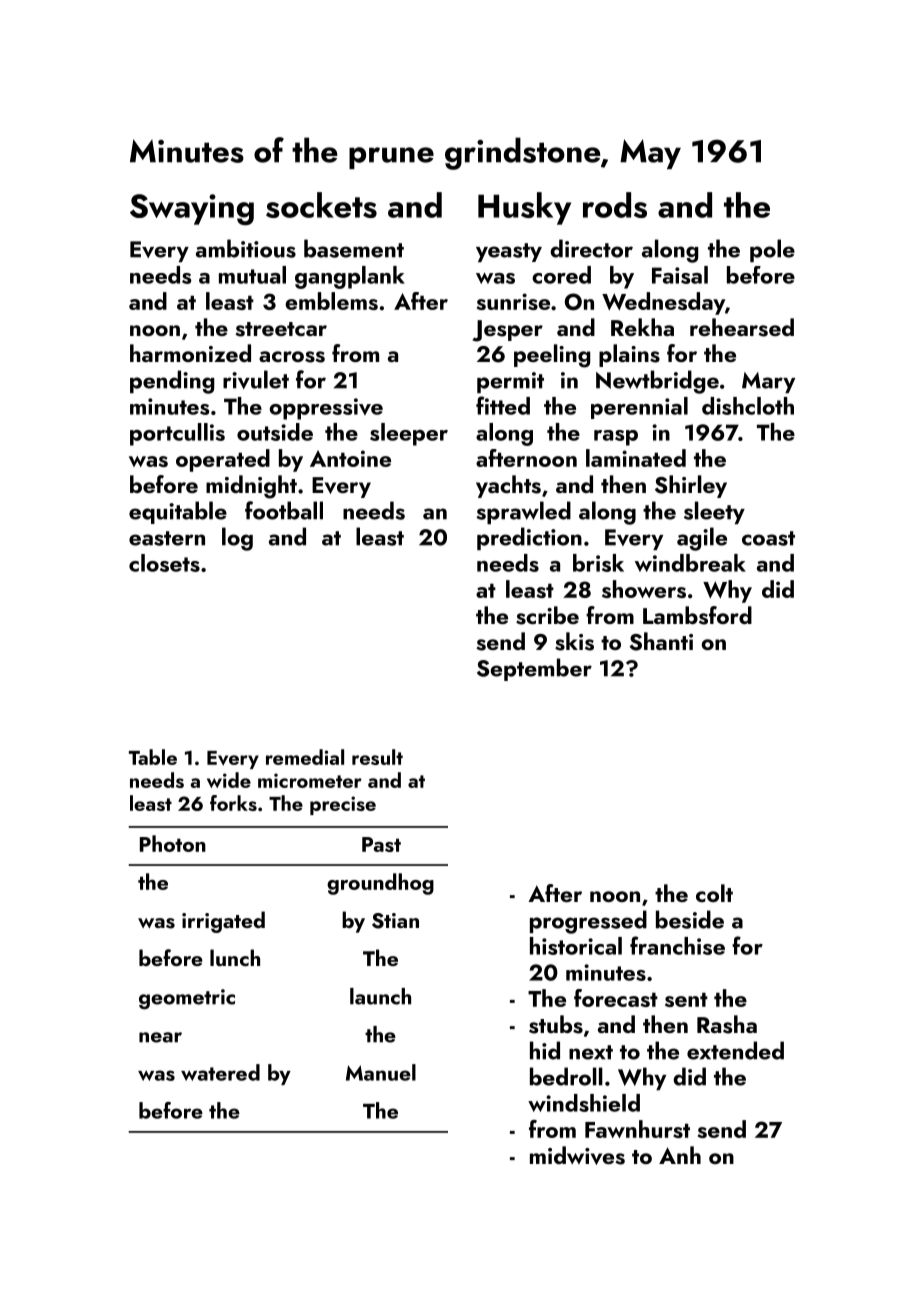 The height and width of the document is (1311, 924). What do you see at coordinates (552, 356) in the document?
I see `peeling` at bounding box center [552, 356].
